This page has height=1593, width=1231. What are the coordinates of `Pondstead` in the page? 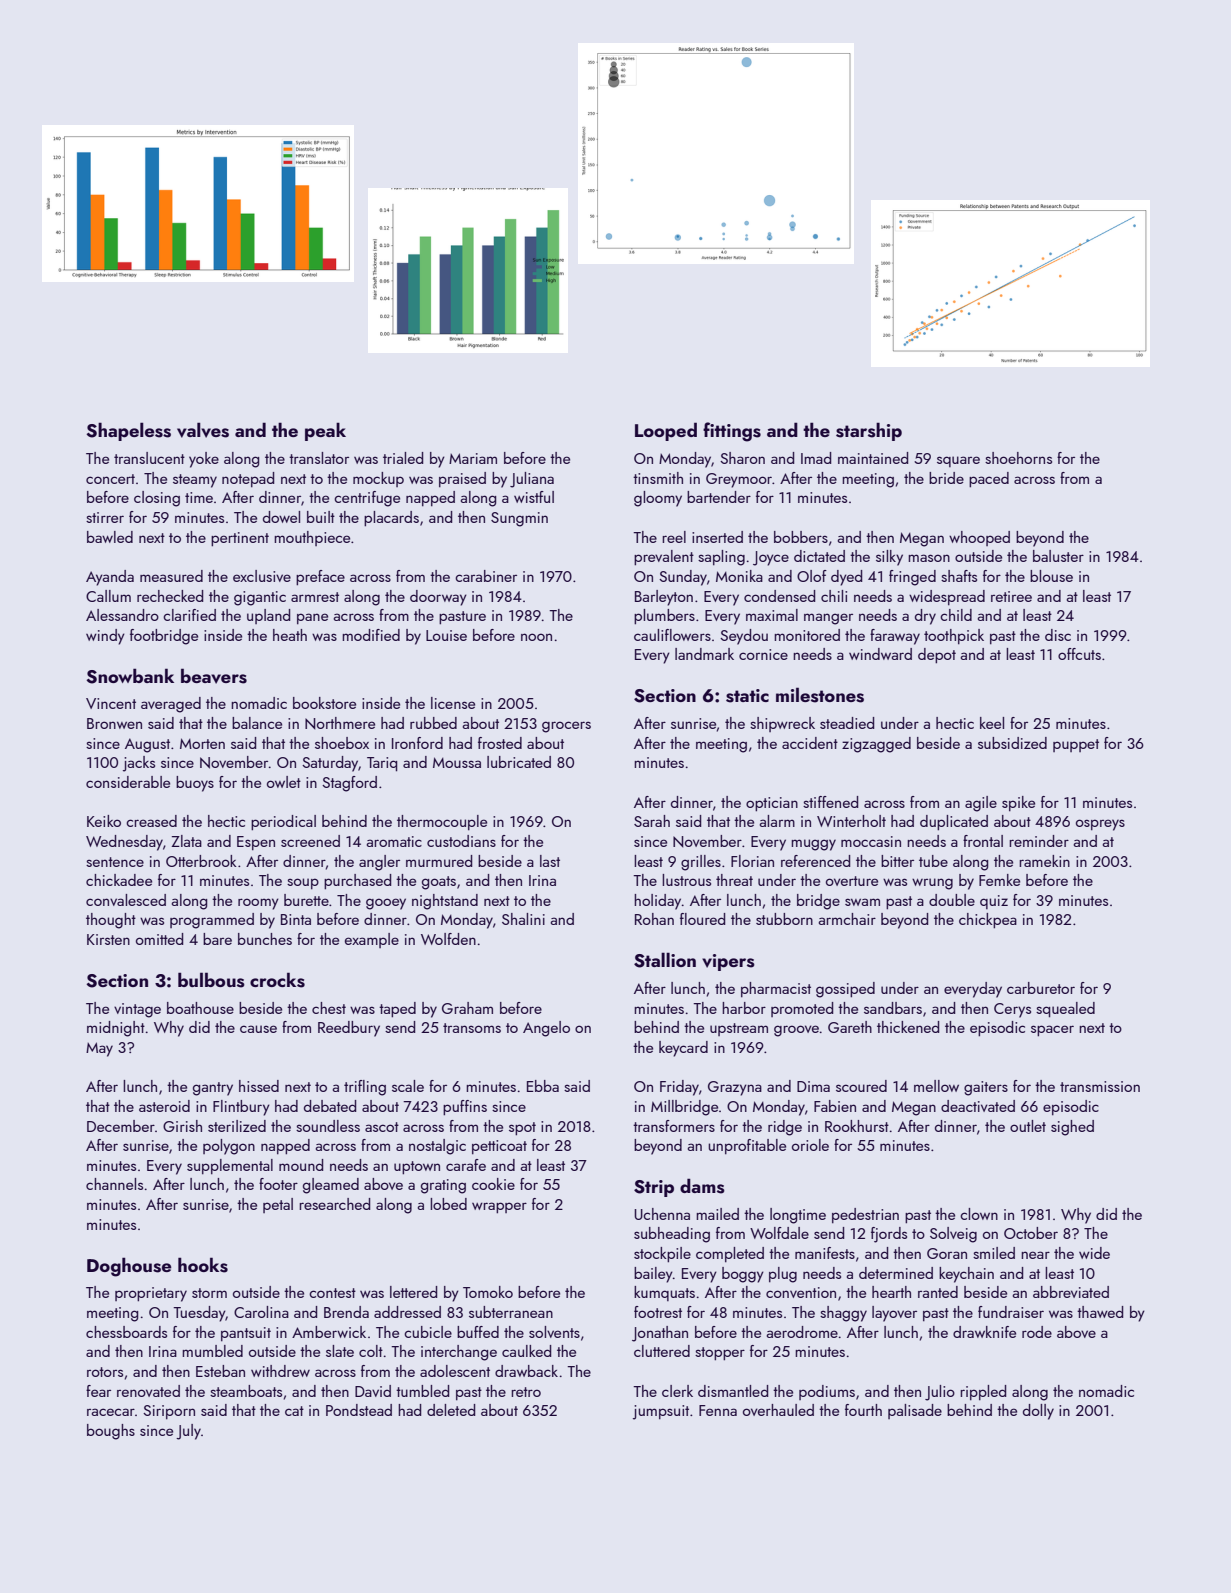 It's located at (359, 1410).
